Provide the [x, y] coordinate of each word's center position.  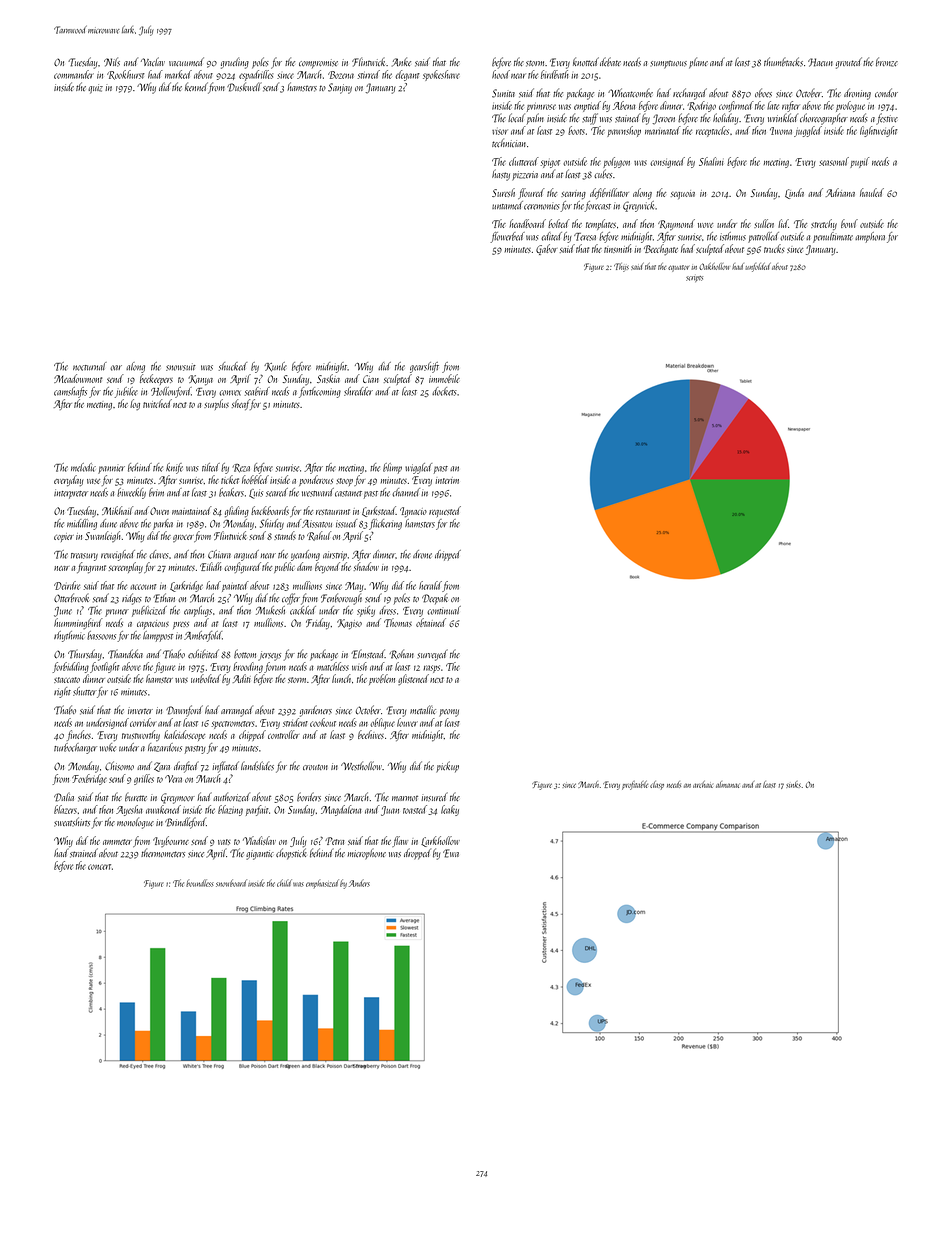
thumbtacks [783, 62]
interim [447, 480]
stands [285, 535]
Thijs [621, 267]
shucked [233, 366]
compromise [318, 63]
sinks [793, 784]
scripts [694, 279]
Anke [401, 62]
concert [99, 867]
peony [449, 713]
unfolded [758, 267]
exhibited [203, 654]
